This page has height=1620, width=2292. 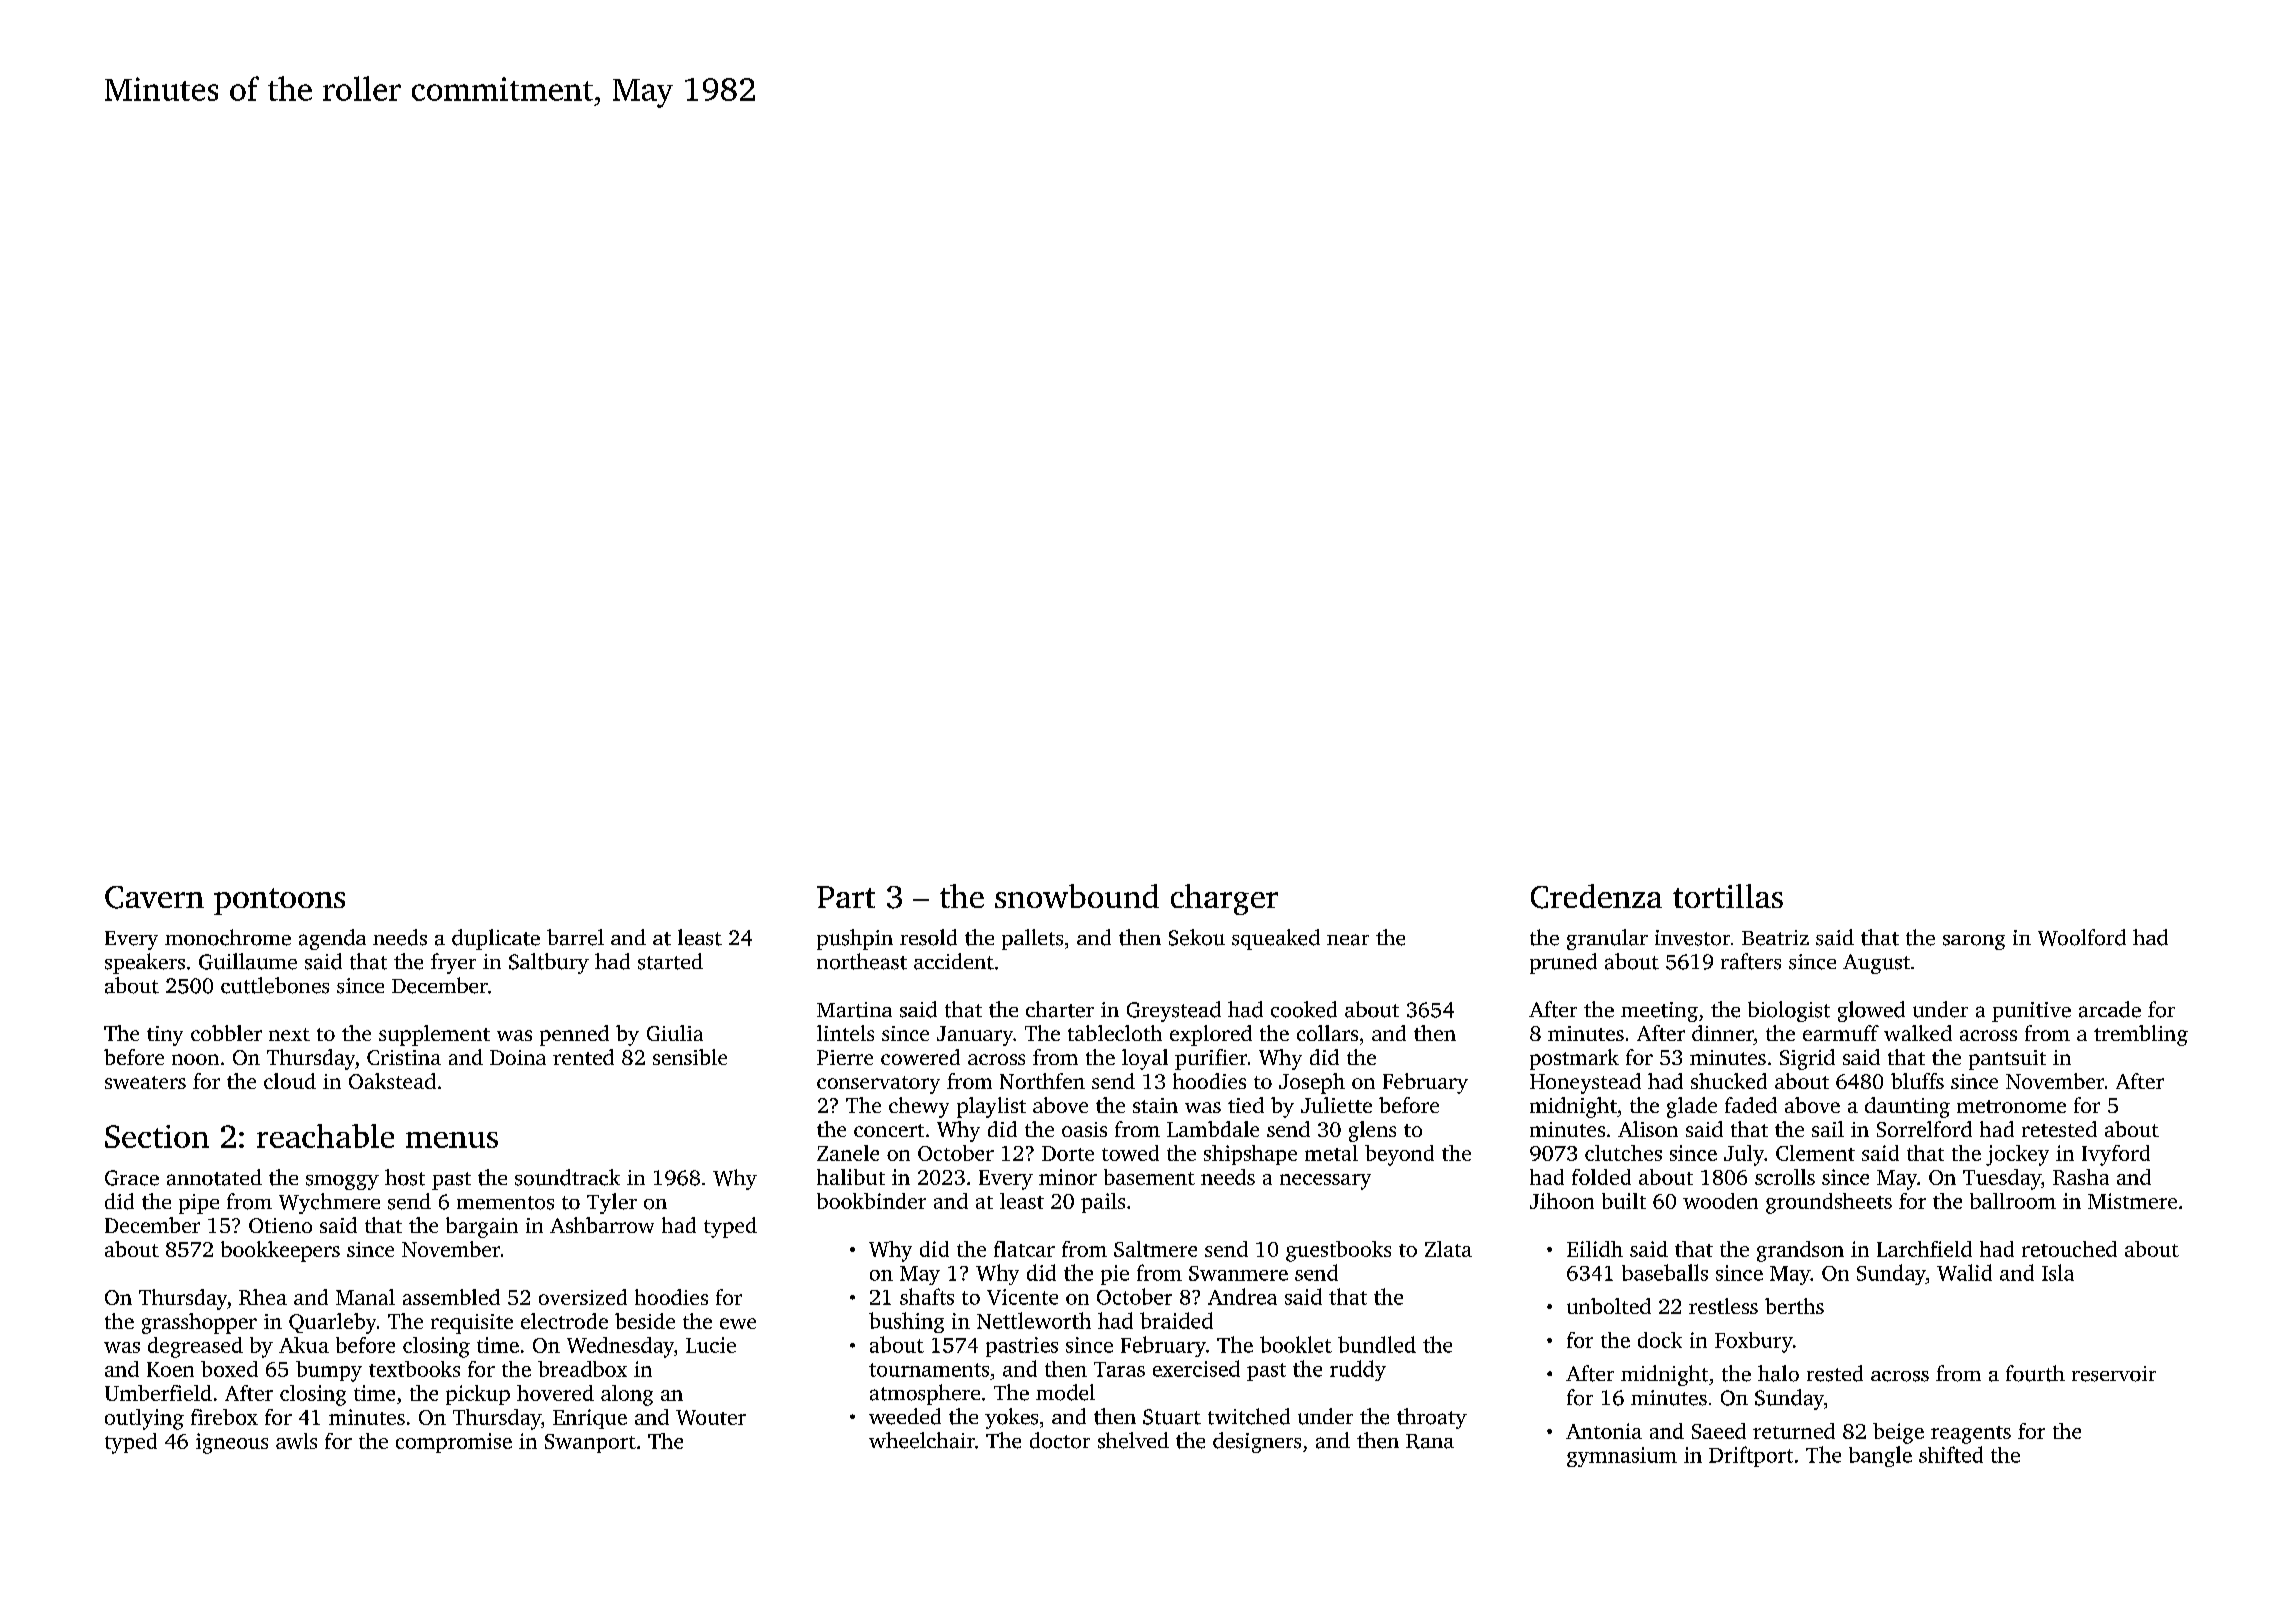 I want to click on annotated, so click(x=214, y=1177).
